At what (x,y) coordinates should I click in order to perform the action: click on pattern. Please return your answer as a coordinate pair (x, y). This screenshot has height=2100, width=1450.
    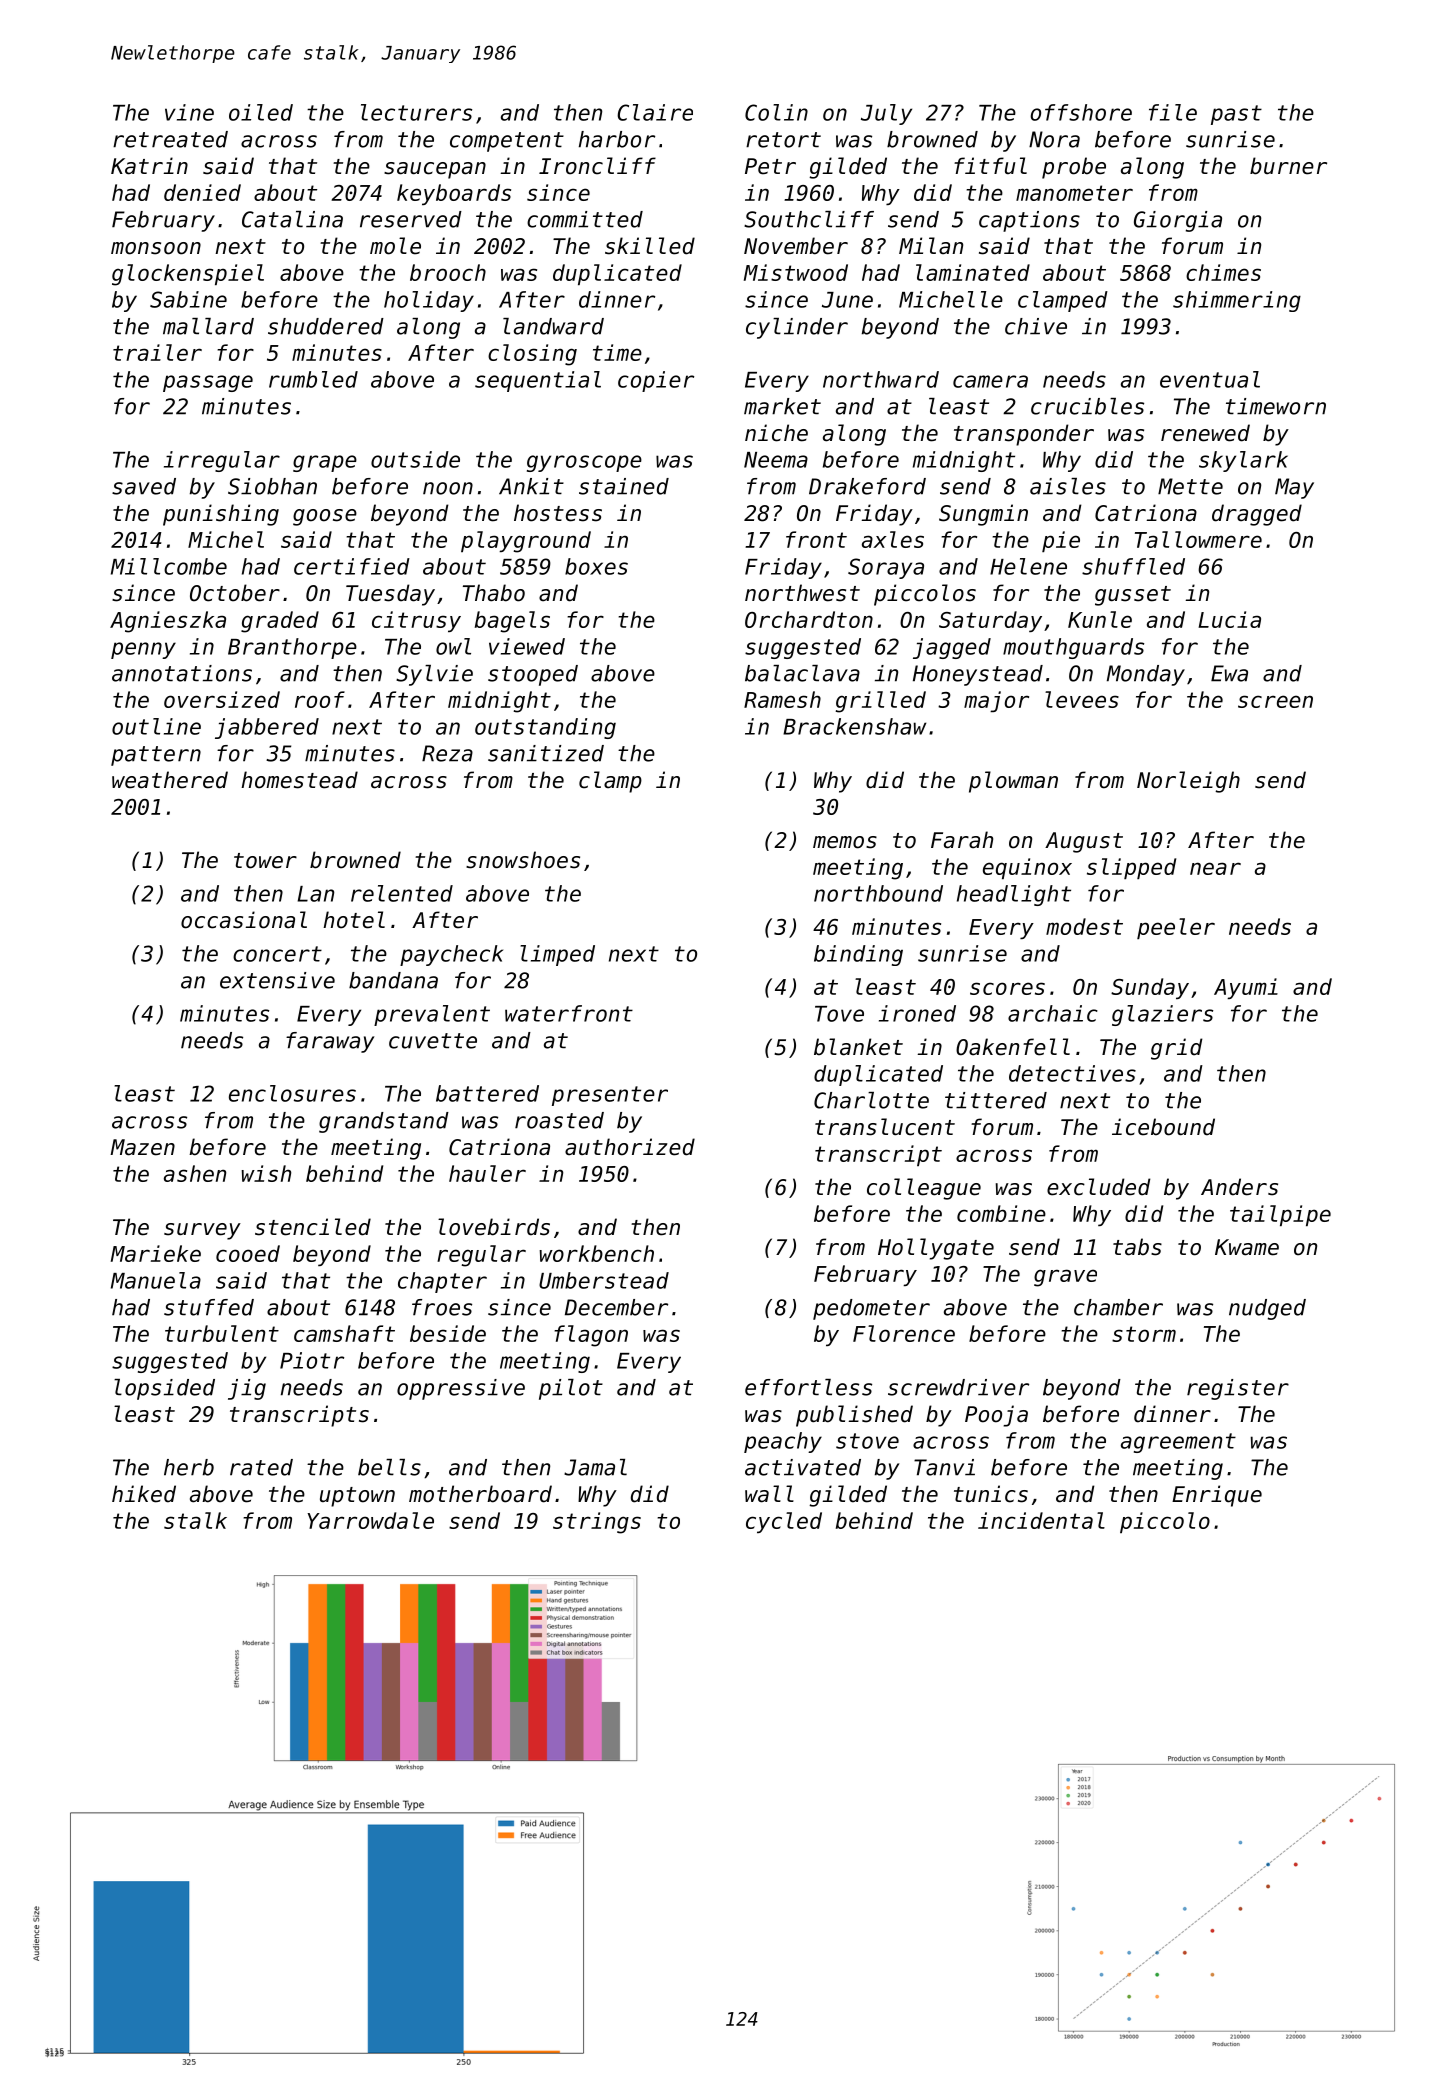
    Looking at the image, I should click on (156, 756).
